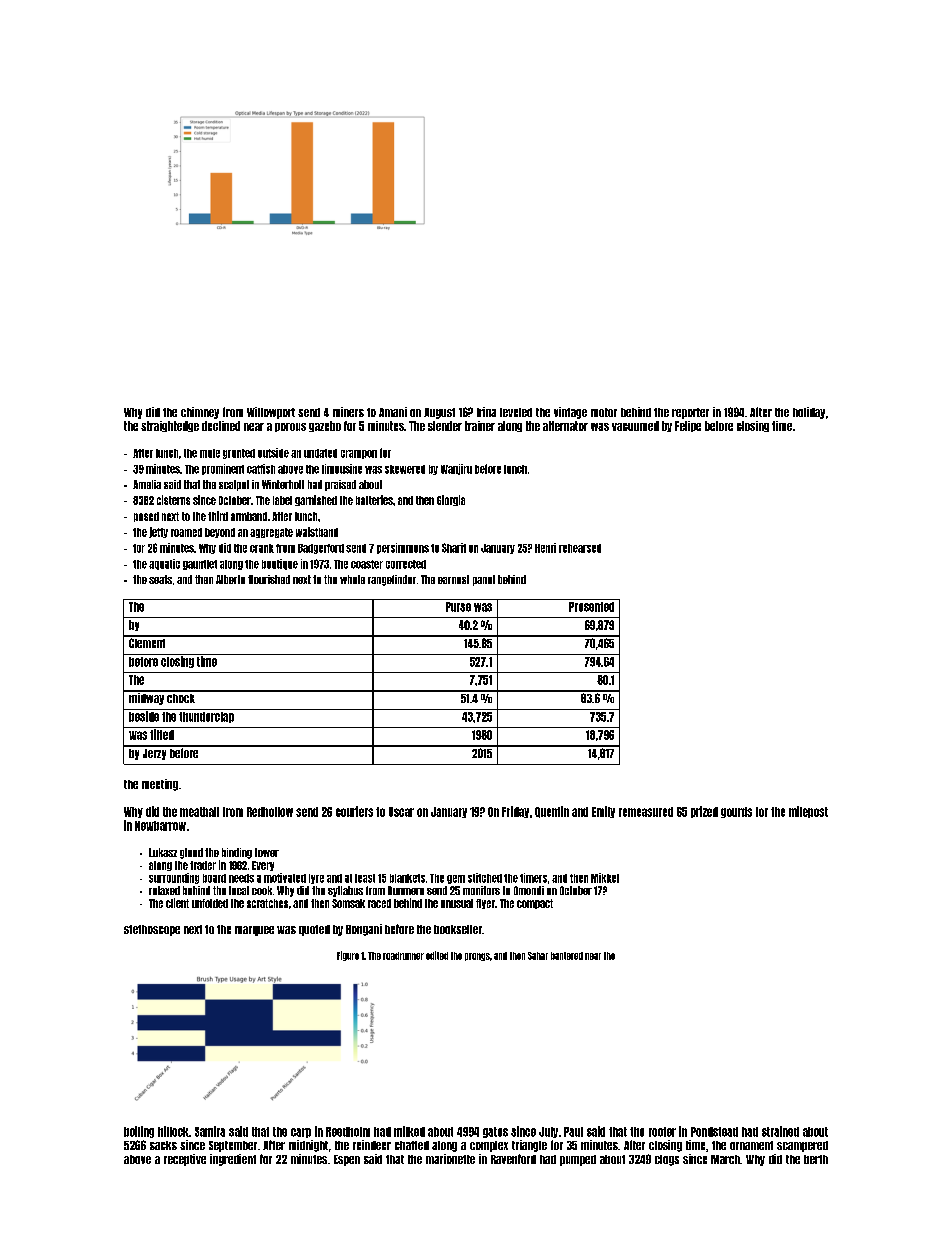 This page has height=1233, width=952. What do you see at coordinates (210, 1131) in the page?
I see `Samira` at bounding box center [210, 1131].
